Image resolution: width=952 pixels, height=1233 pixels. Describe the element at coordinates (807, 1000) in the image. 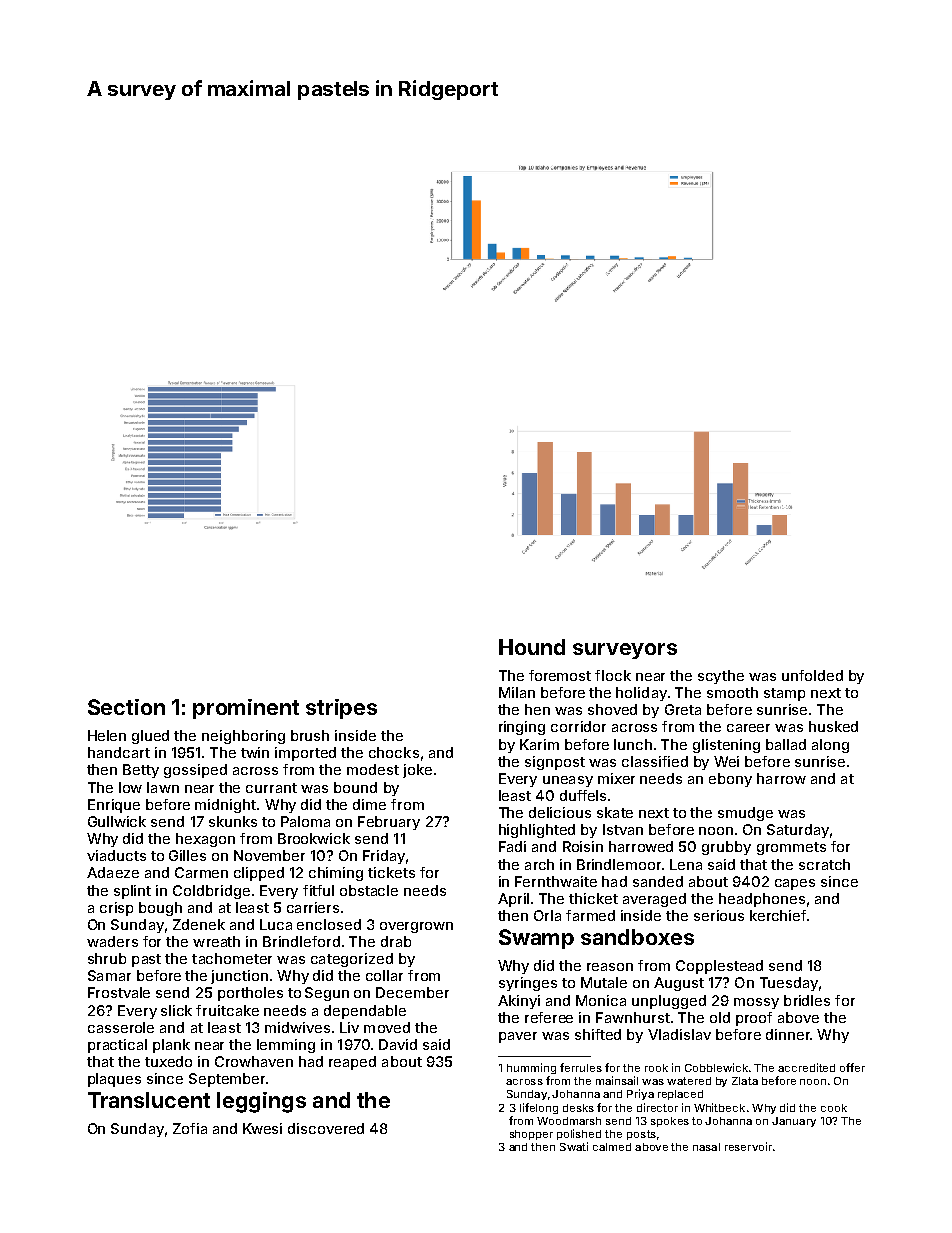

I see `bridles` at that location.
